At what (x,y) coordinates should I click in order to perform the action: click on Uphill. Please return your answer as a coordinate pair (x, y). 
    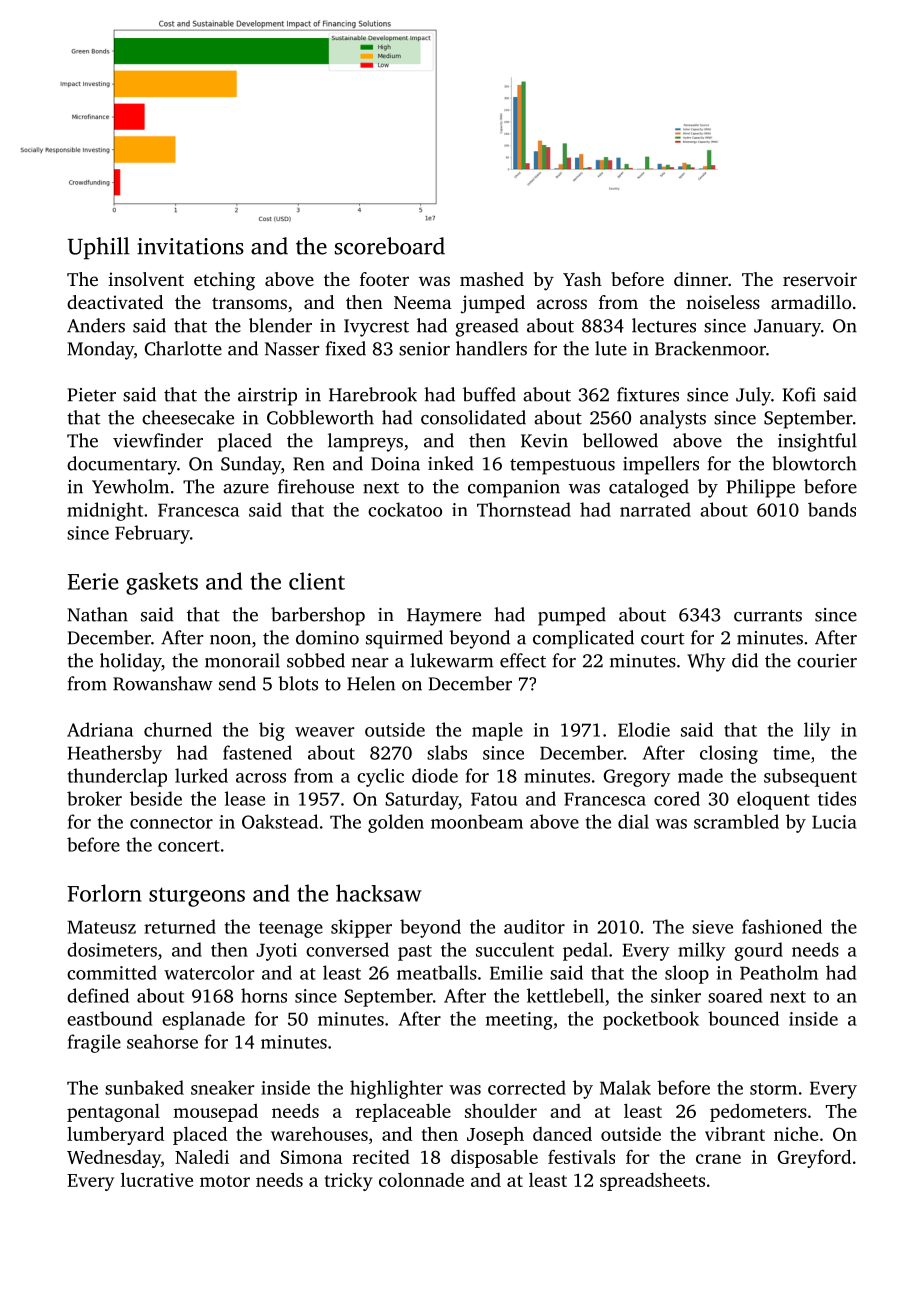
    Looking at the image, I should click on (99, 248).
